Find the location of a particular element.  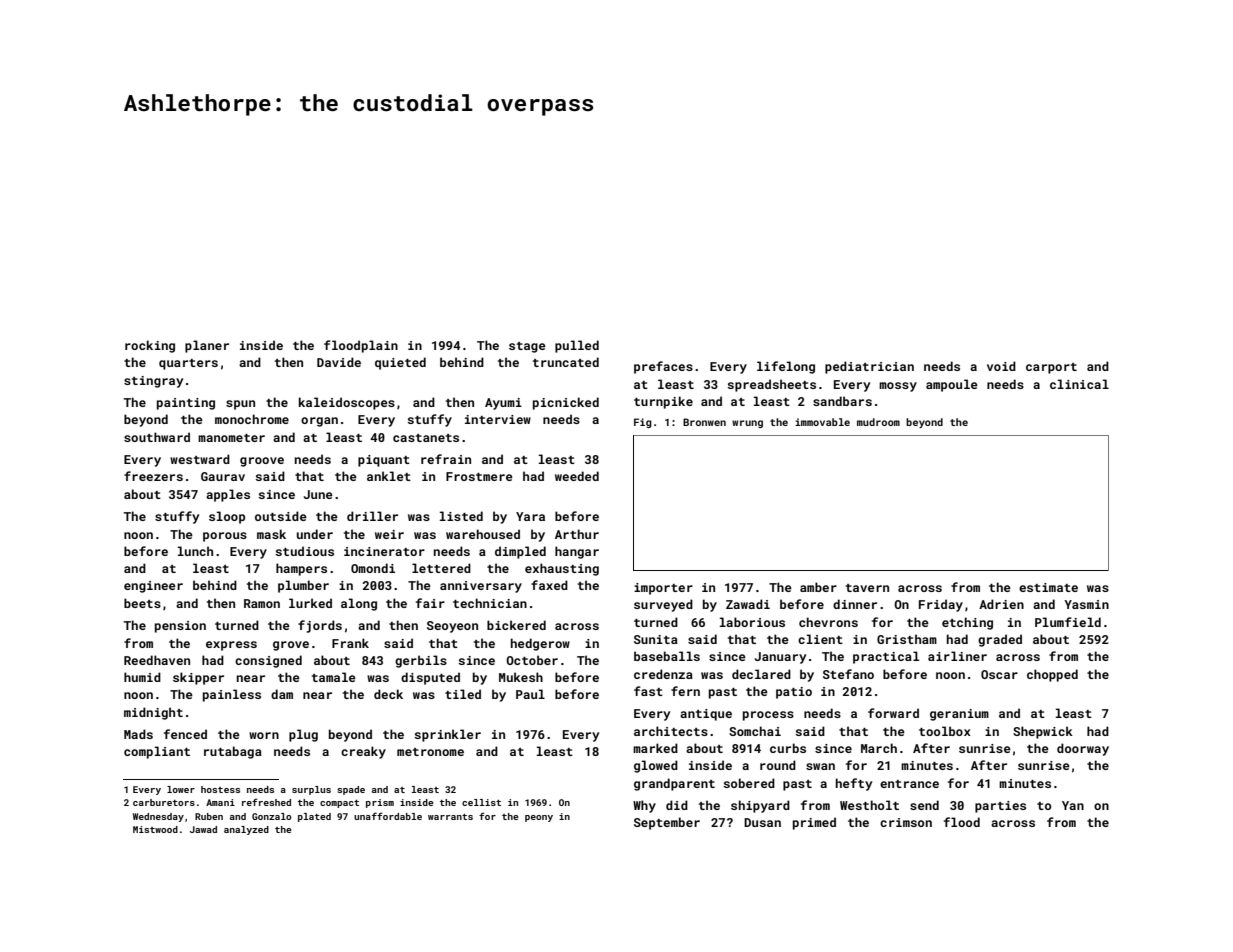

analyzed is located at coordinates (246, 830).
